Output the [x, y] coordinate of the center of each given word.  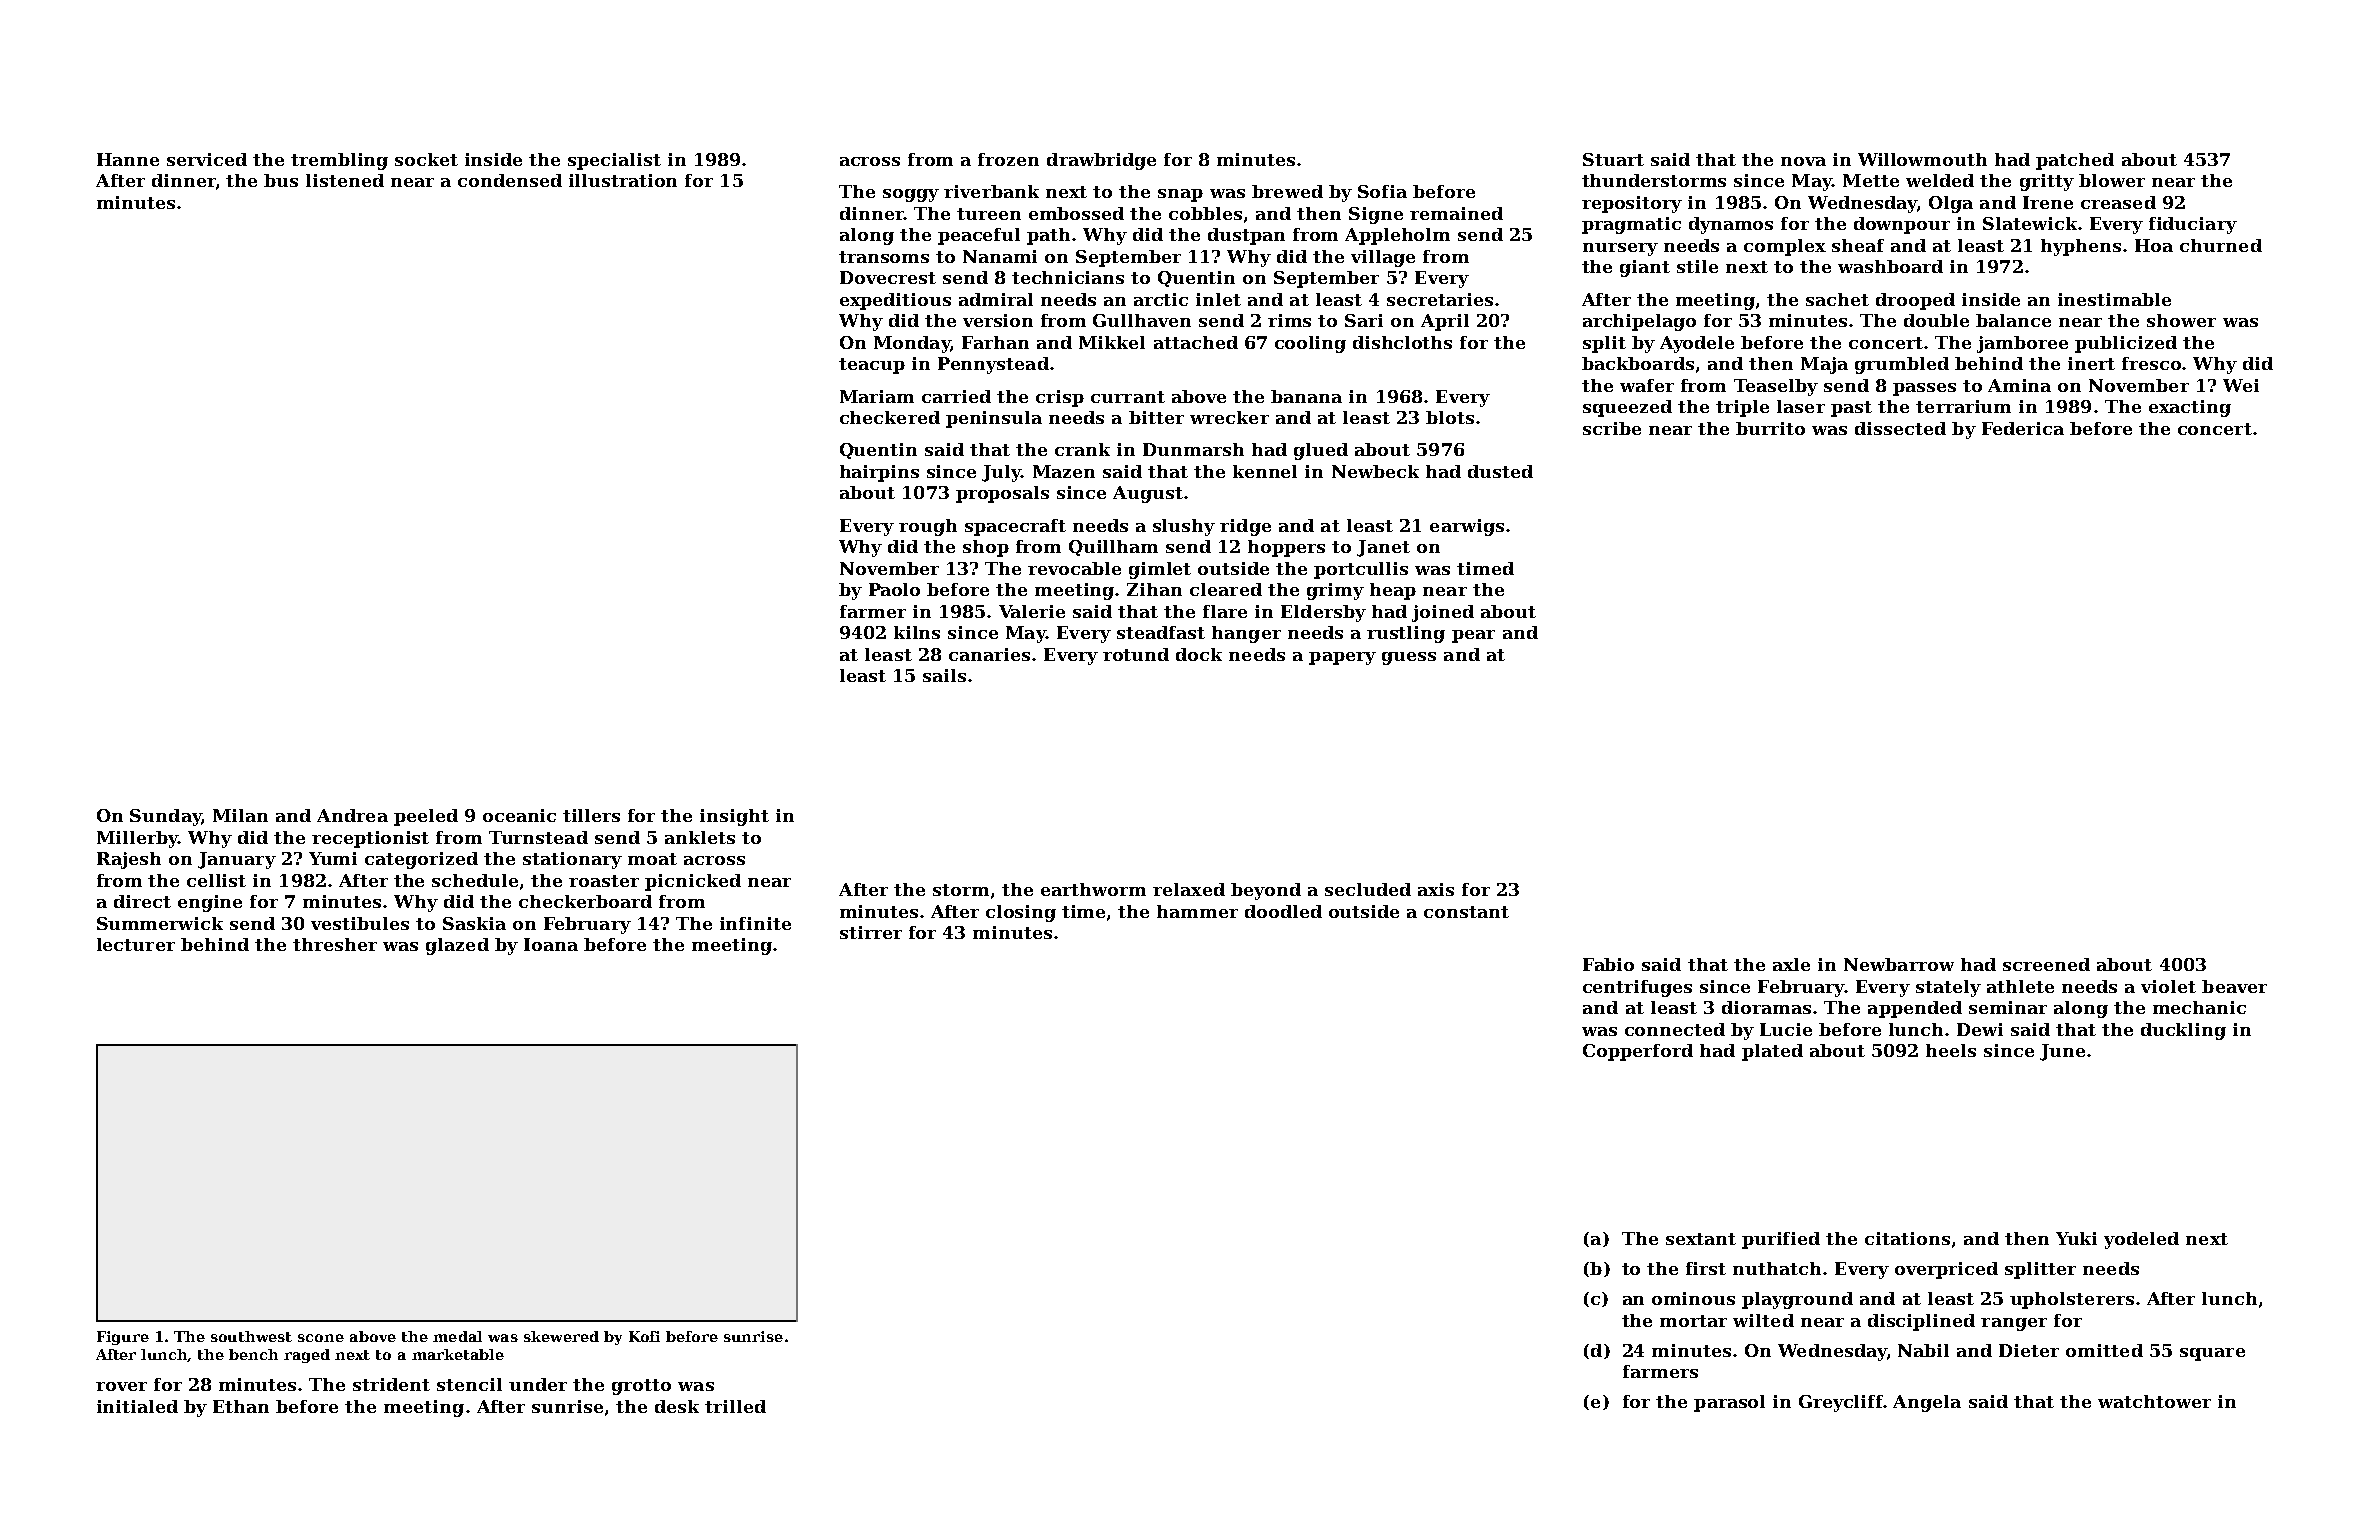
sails [944, 675]
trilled [735, 1406]
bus [281, 180]
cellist [216, 880]
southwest [251, 1336]
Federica [2023, 428]
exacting [2190, 408]
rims [1289, 320]
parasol [1729, 1403]
